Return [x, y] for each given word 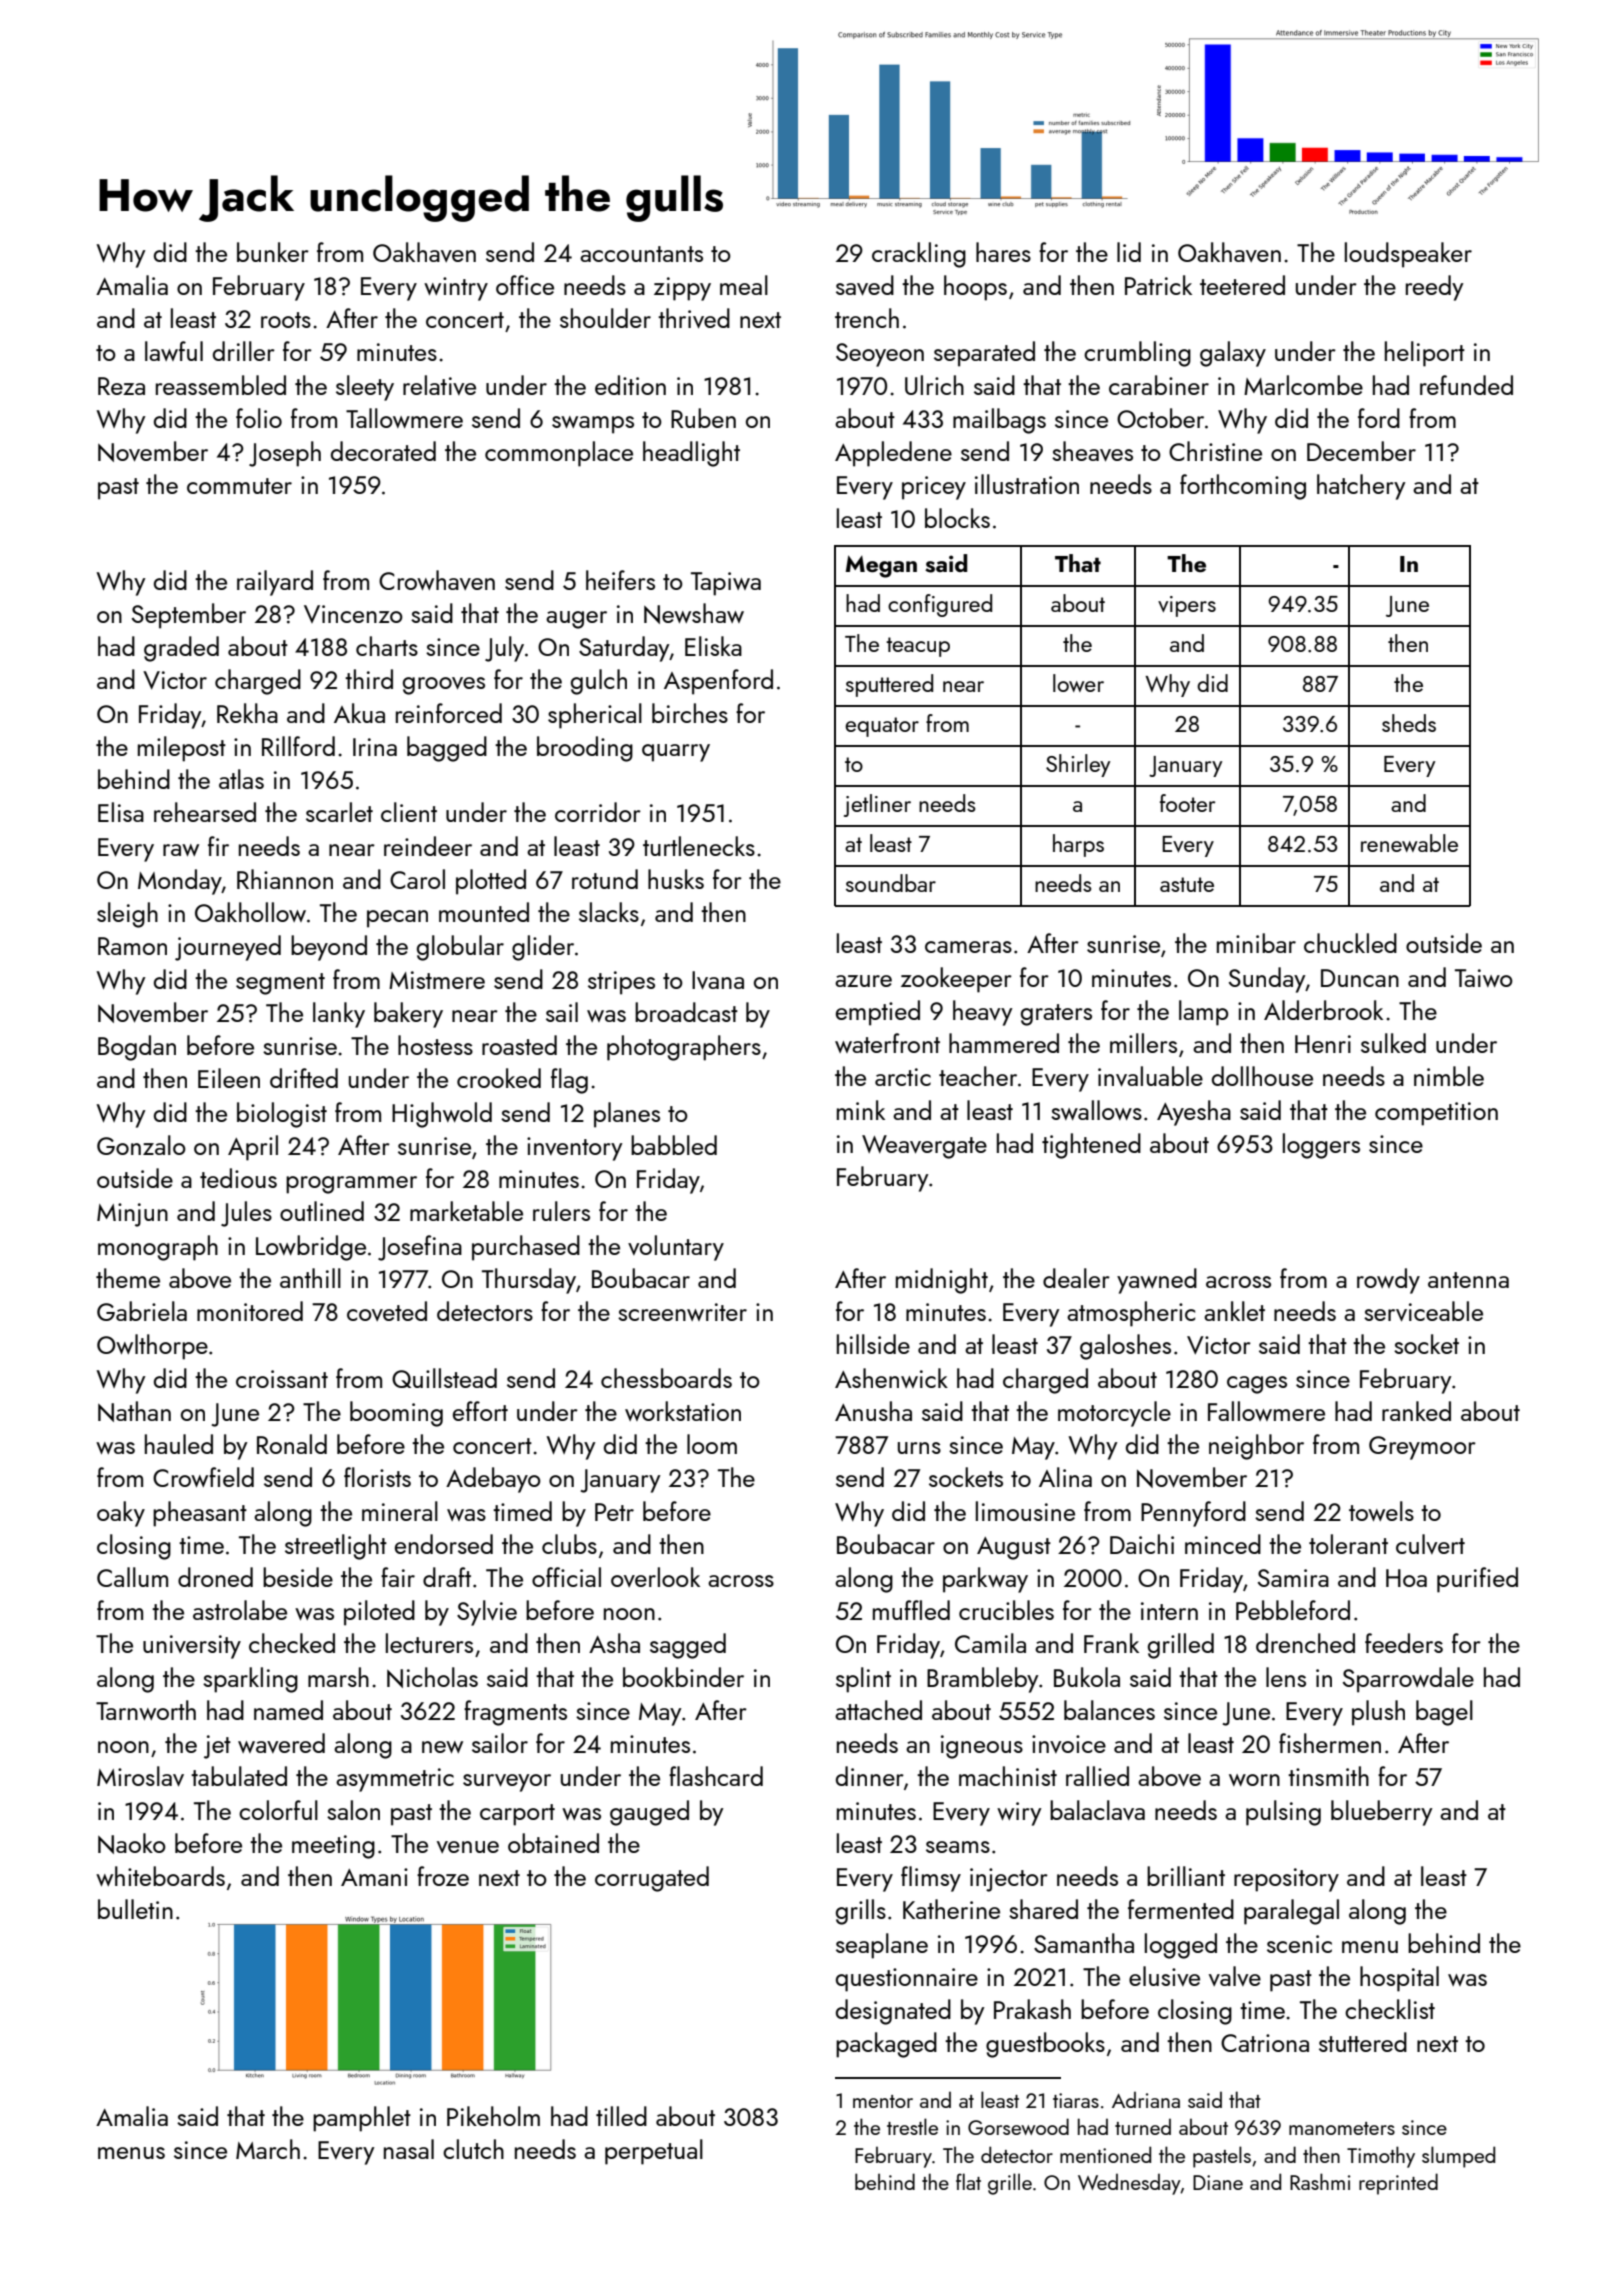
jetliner [877, 805]
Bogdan [137, 1048]
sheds [1409, 723]
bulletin [135, 1909]
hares [1003, 252]
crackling [919, 255]
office [525, 285]
